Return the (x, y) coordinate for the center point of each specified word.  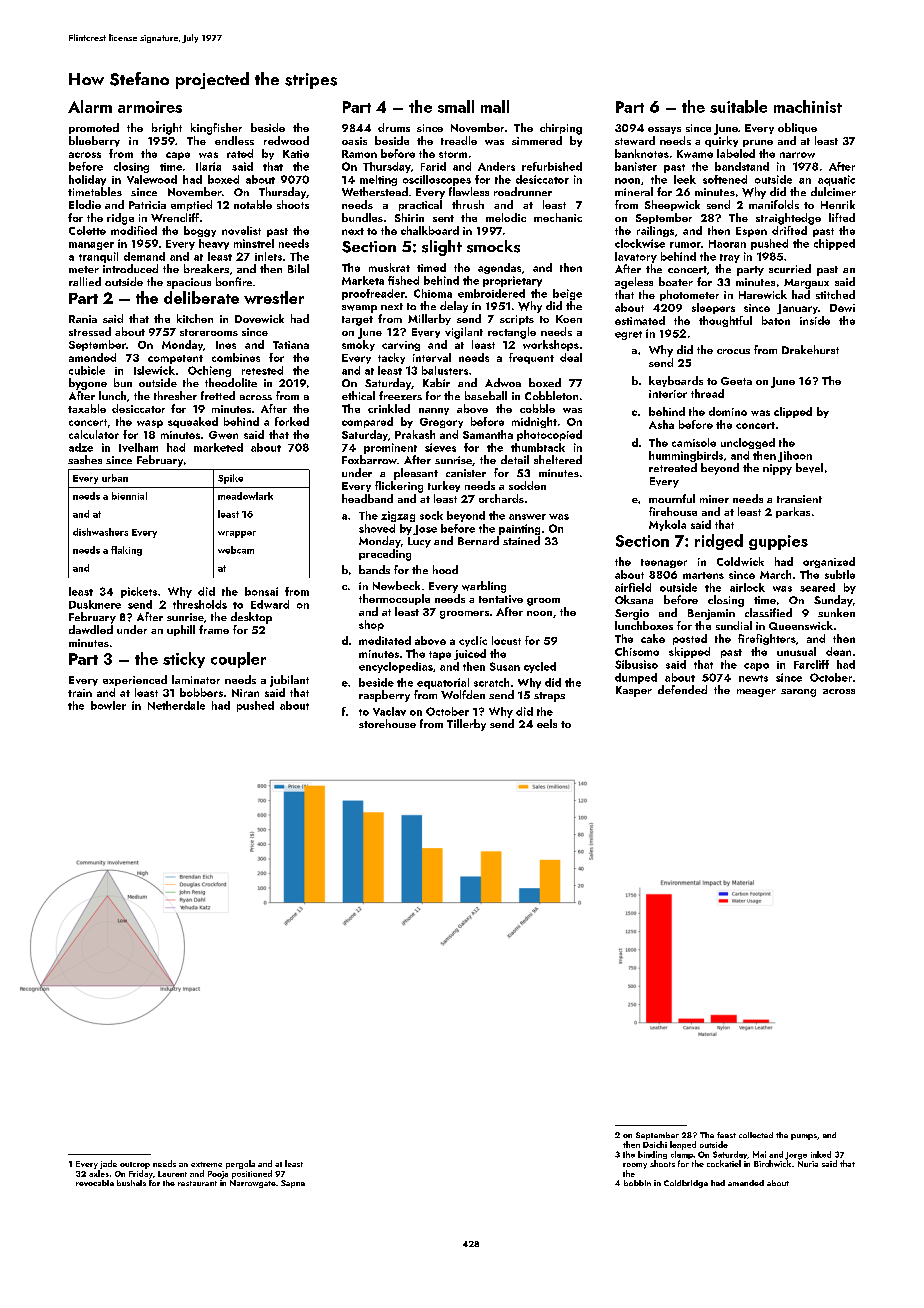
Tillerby (466, 725)
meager (756, 693)
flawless (469, 191)
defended (682, 689)
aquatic (836, 180)
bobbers (201, 692)
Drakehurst (810, 349)
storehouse (387, 723)
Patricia (147, 205)
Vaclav (389, 711)
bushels (131, 1183)
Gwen (223, 435)
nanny (434, 411)
